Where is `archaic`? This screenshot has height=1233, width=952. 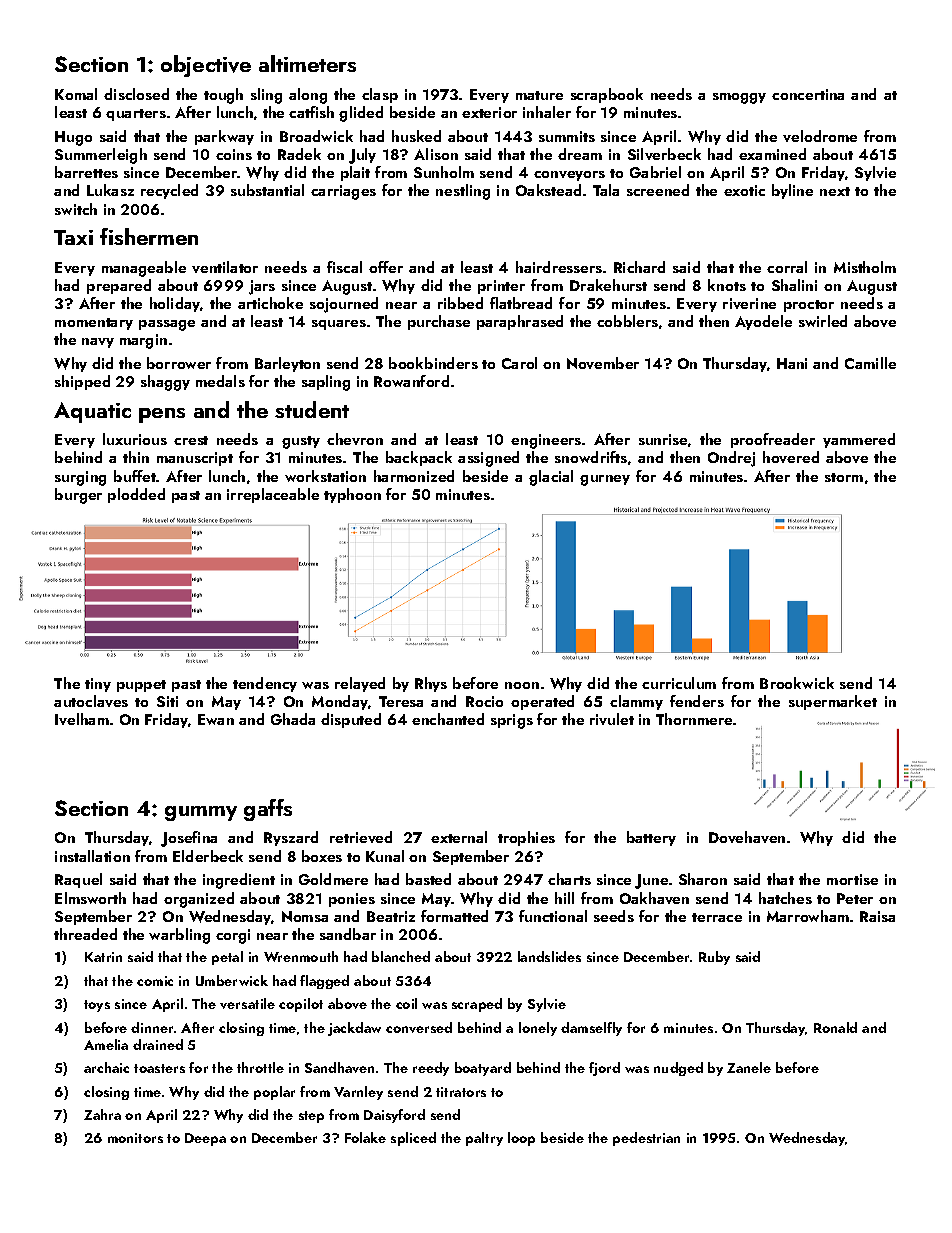
archaic is located at coordinates (106, 1067).
